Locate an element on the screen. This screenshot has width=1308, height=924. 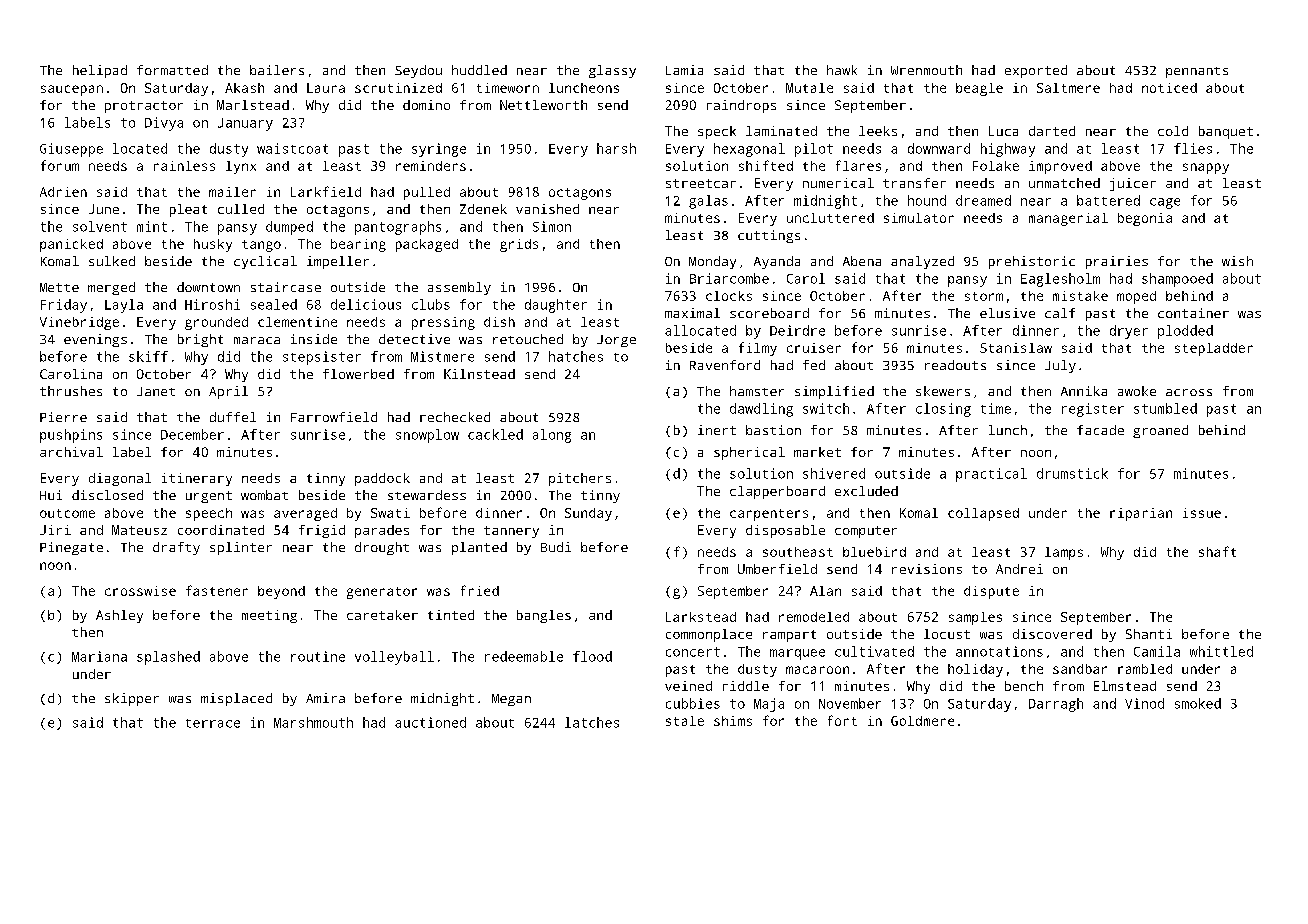
bangles is located at coordinates (544, 616).
